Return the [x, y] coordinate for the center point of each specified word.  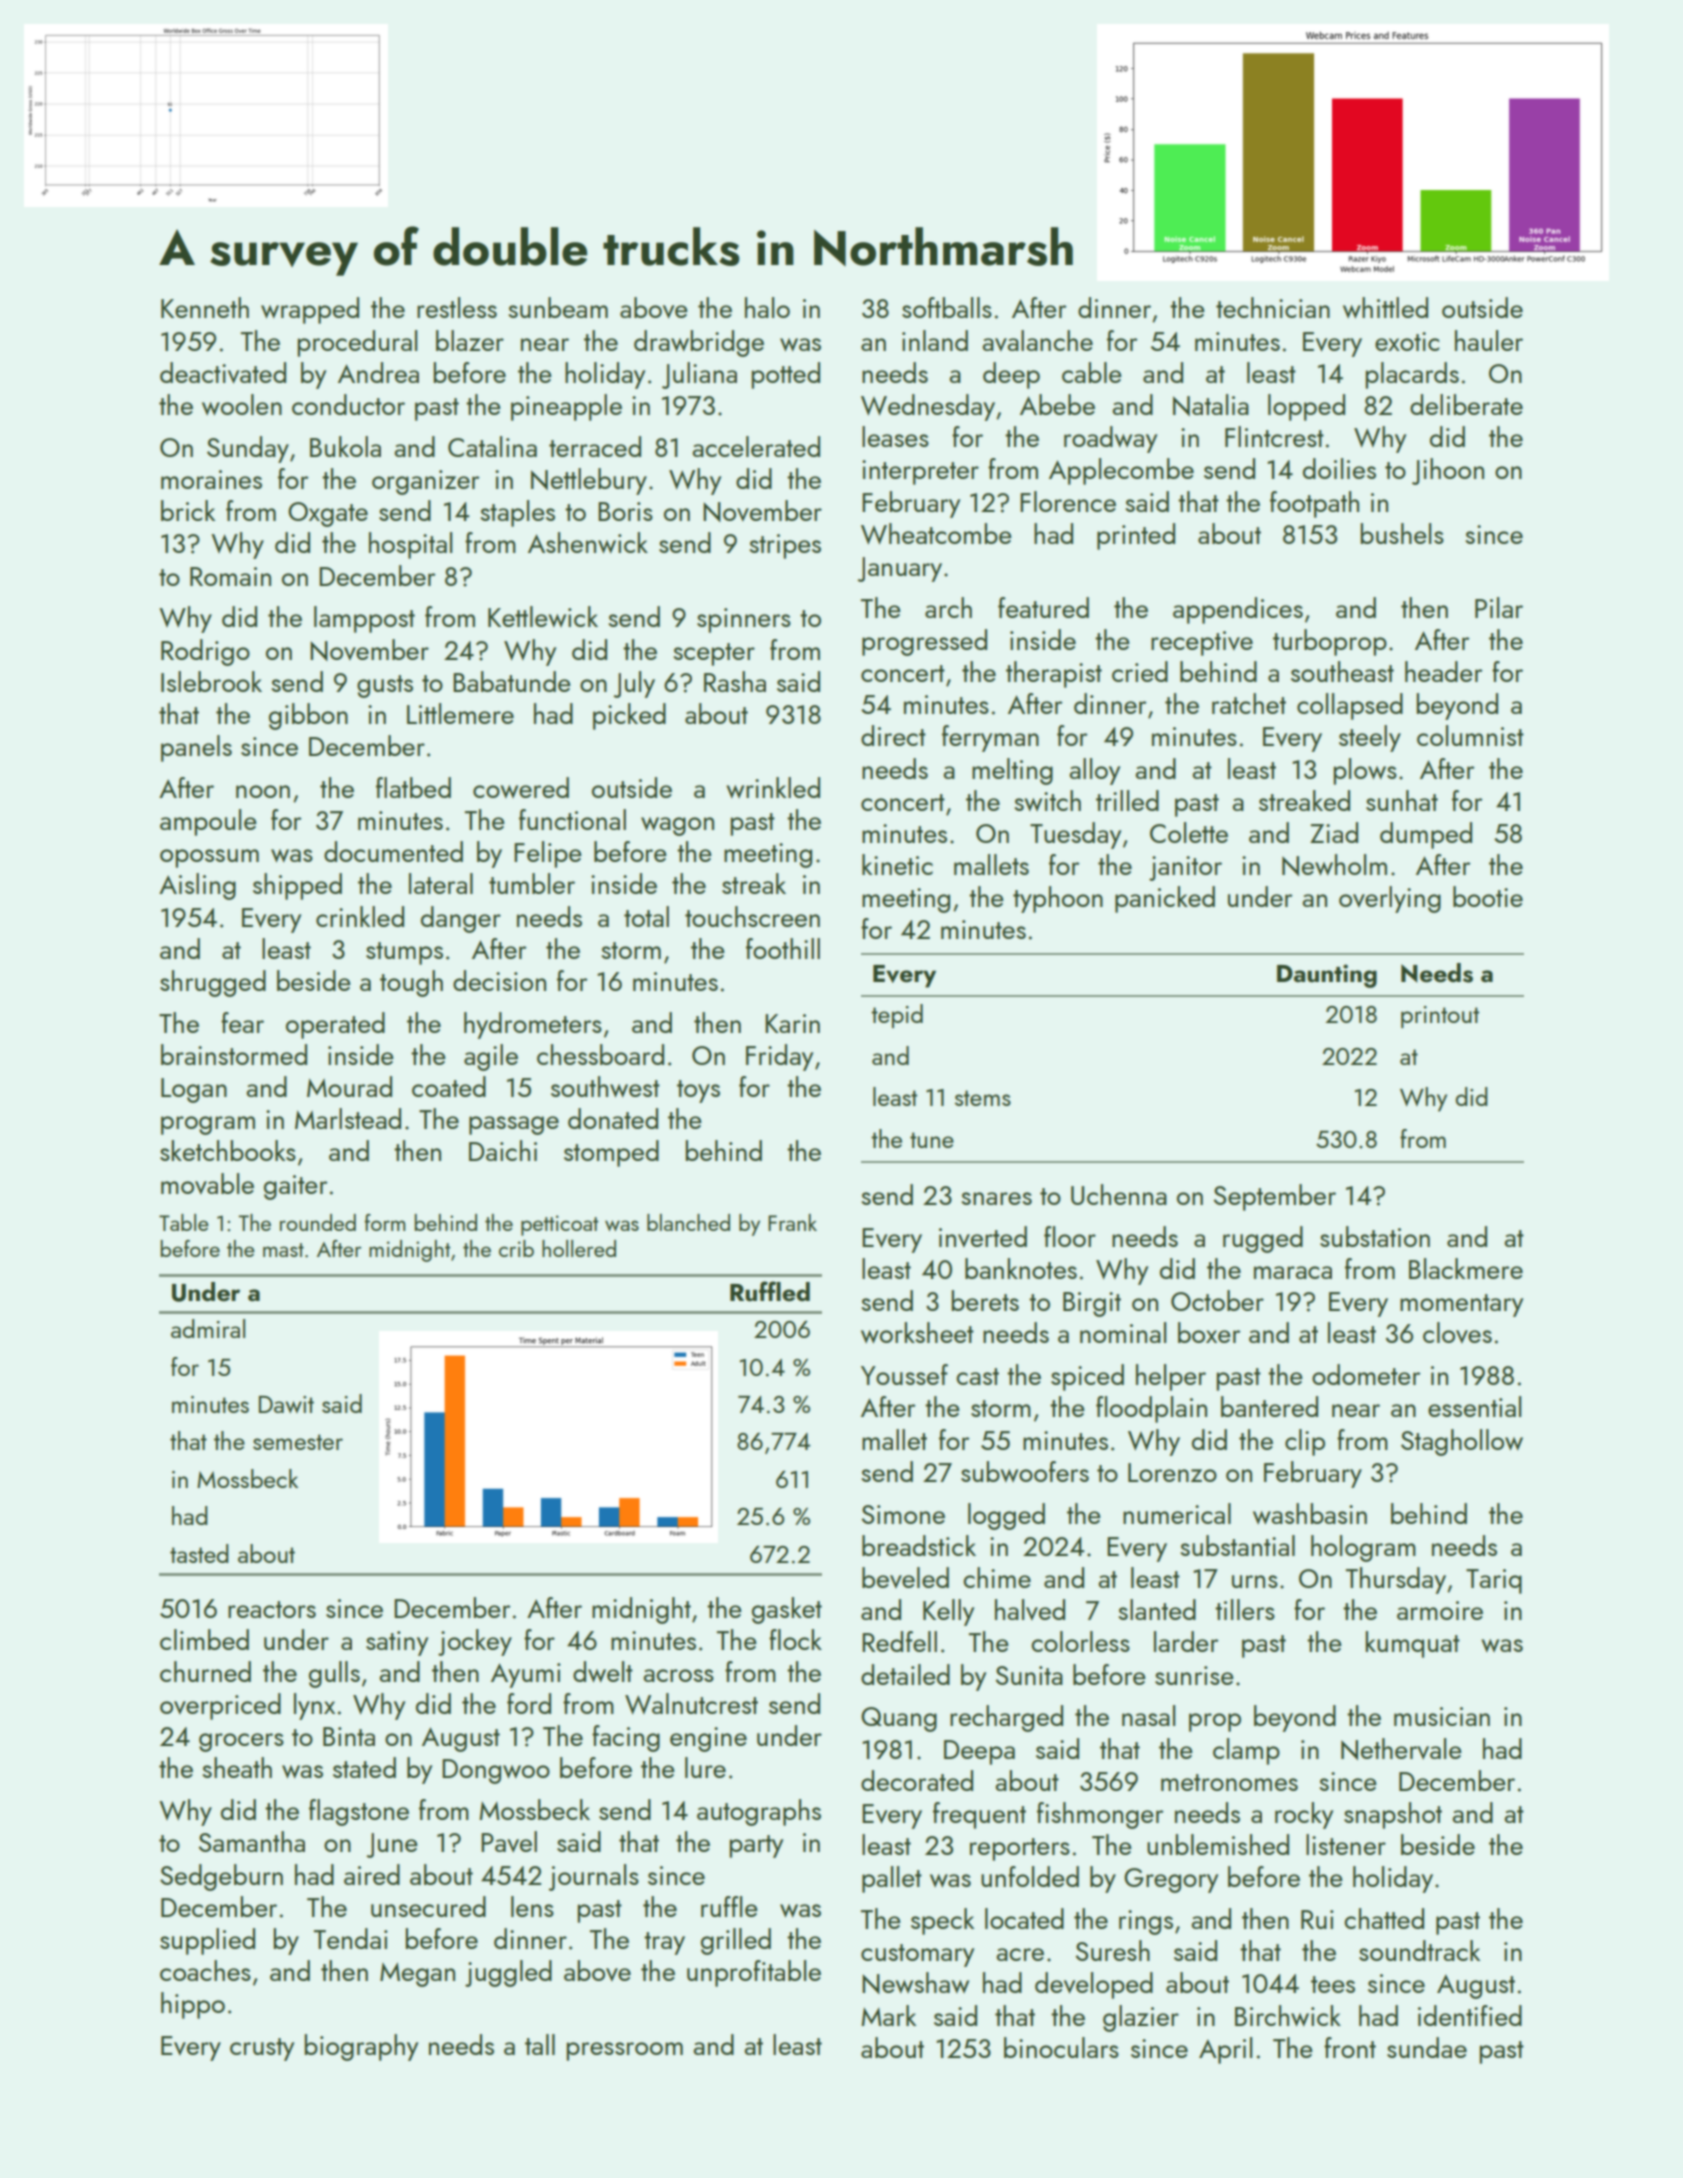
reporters [1020, 1849]
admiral [208, 1328]
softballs [947, 307]
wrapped [310, 310]
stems [983, 1098]
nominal [1123, 1332]
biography [361, 2047]
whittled [1385, 308]
